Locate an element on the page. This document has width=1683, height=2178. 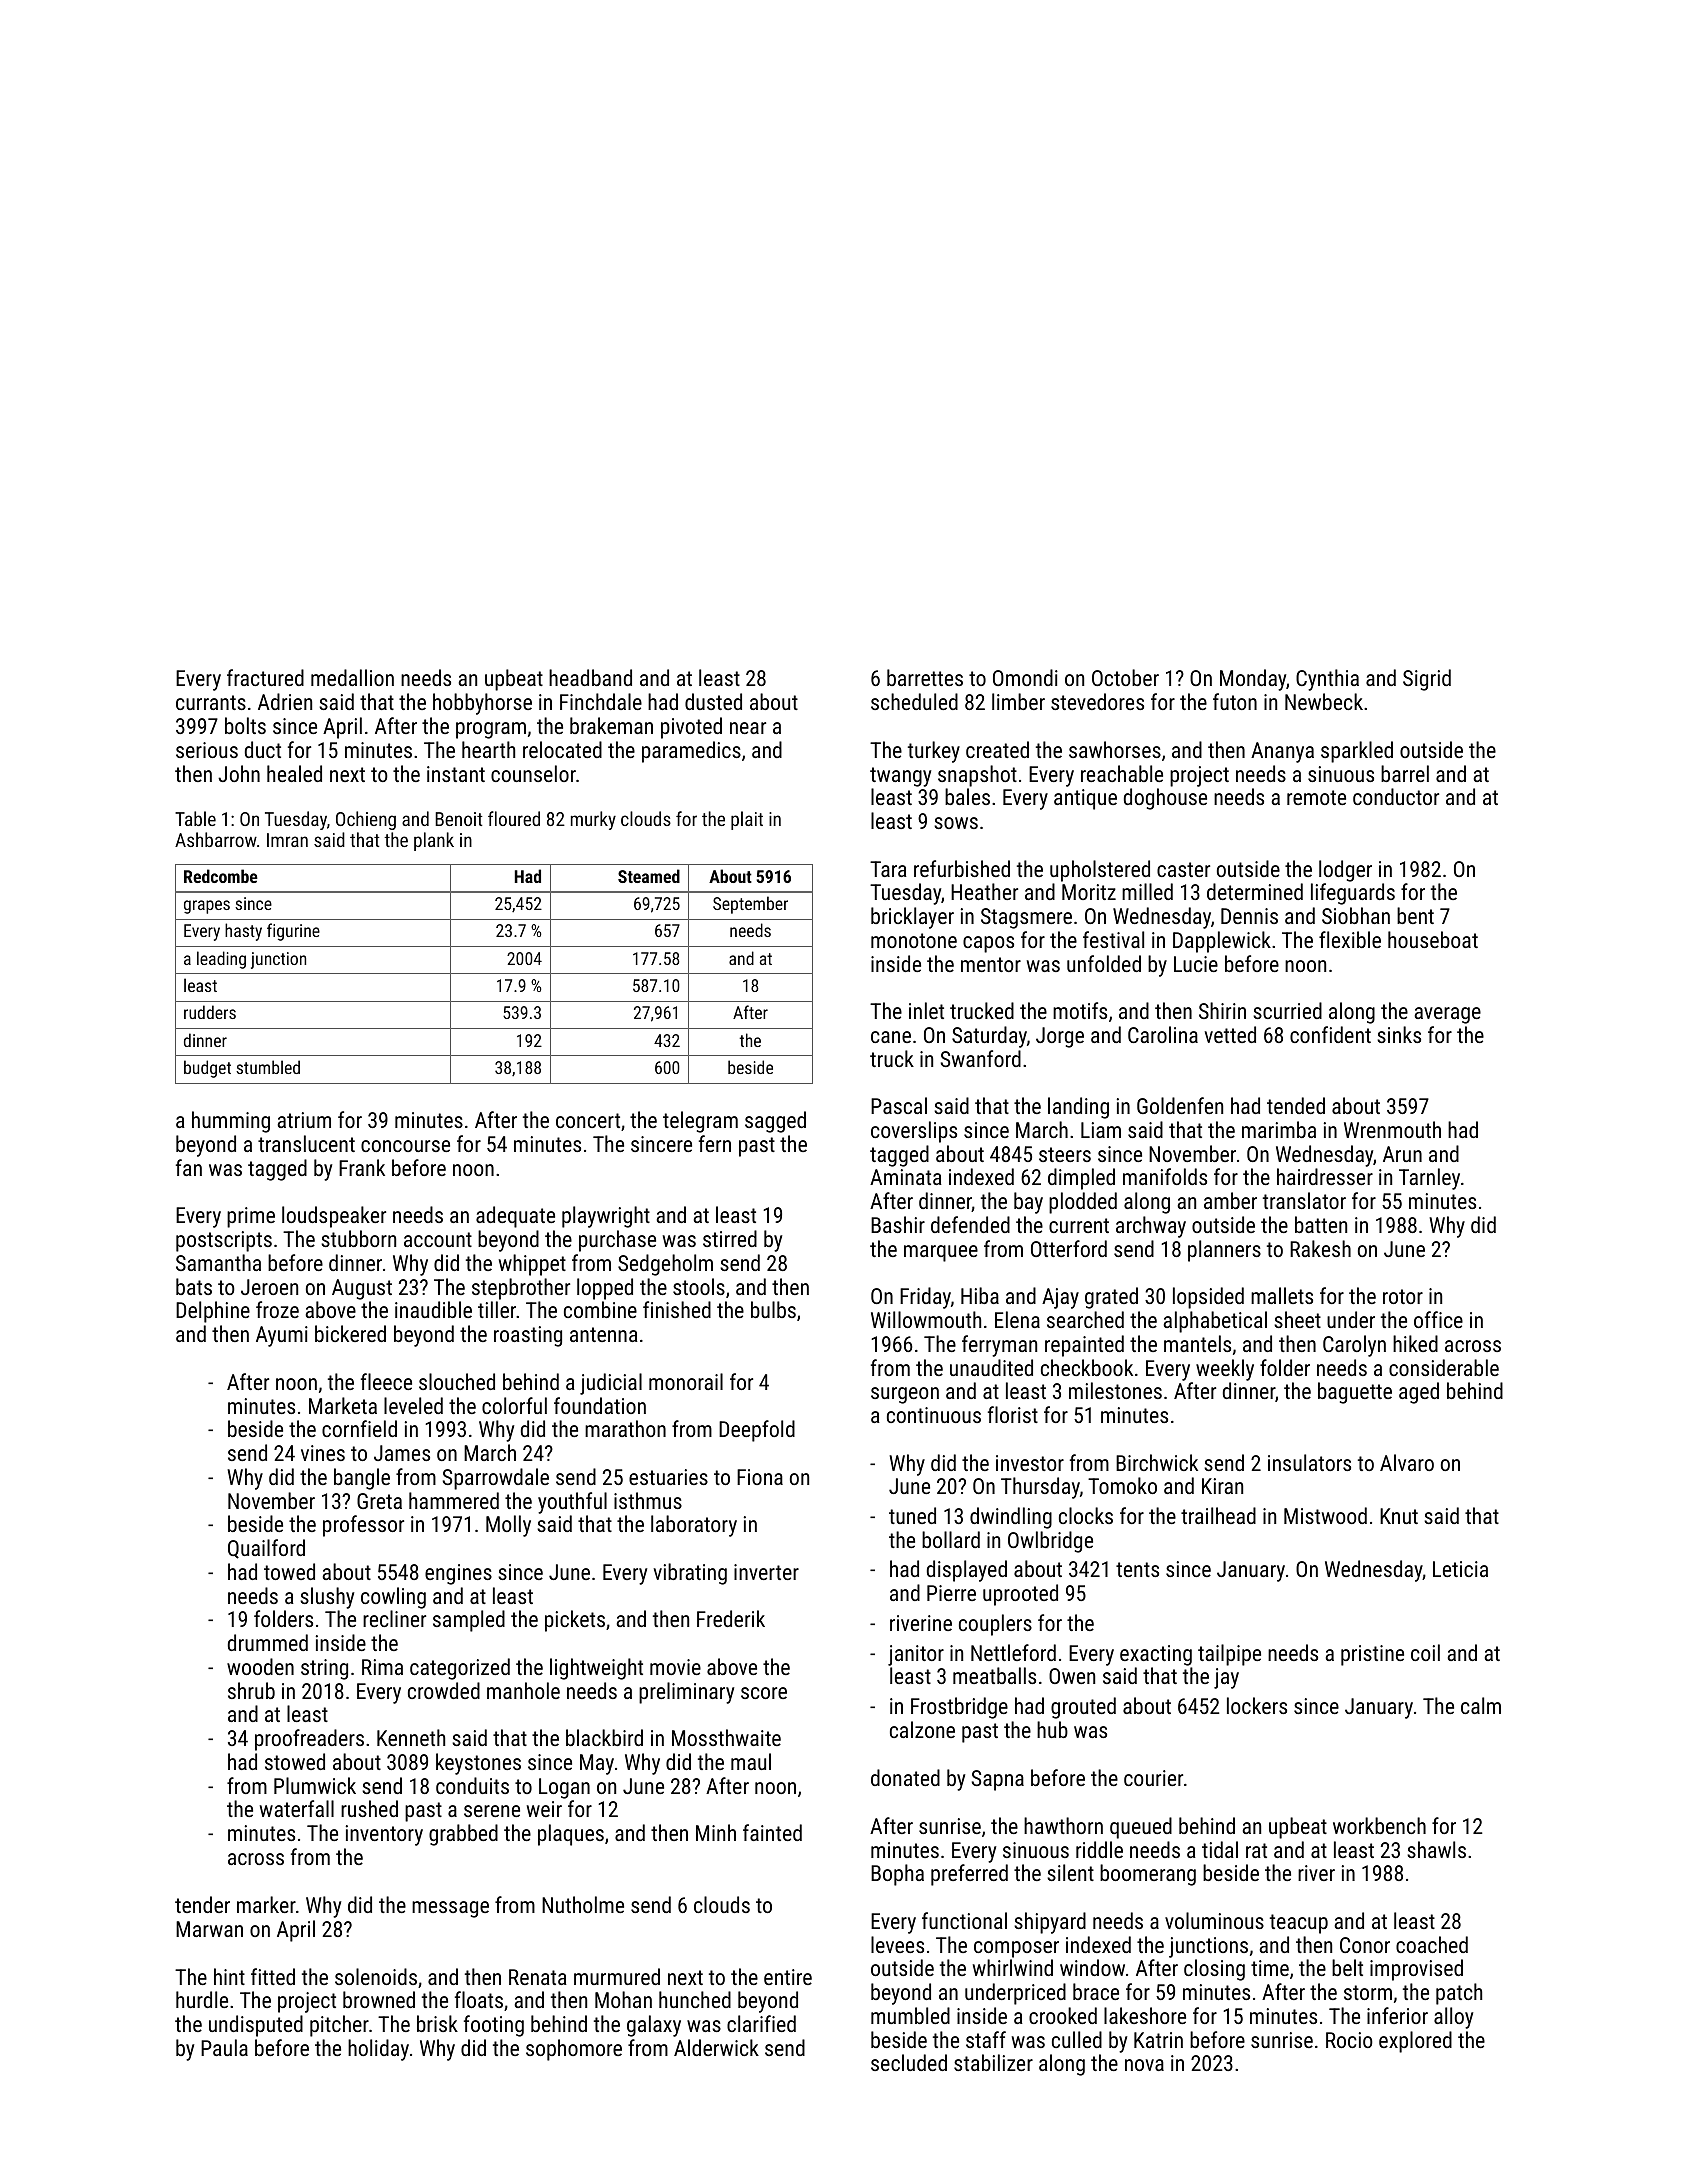
serene is located at coordinates (492, 1811).
